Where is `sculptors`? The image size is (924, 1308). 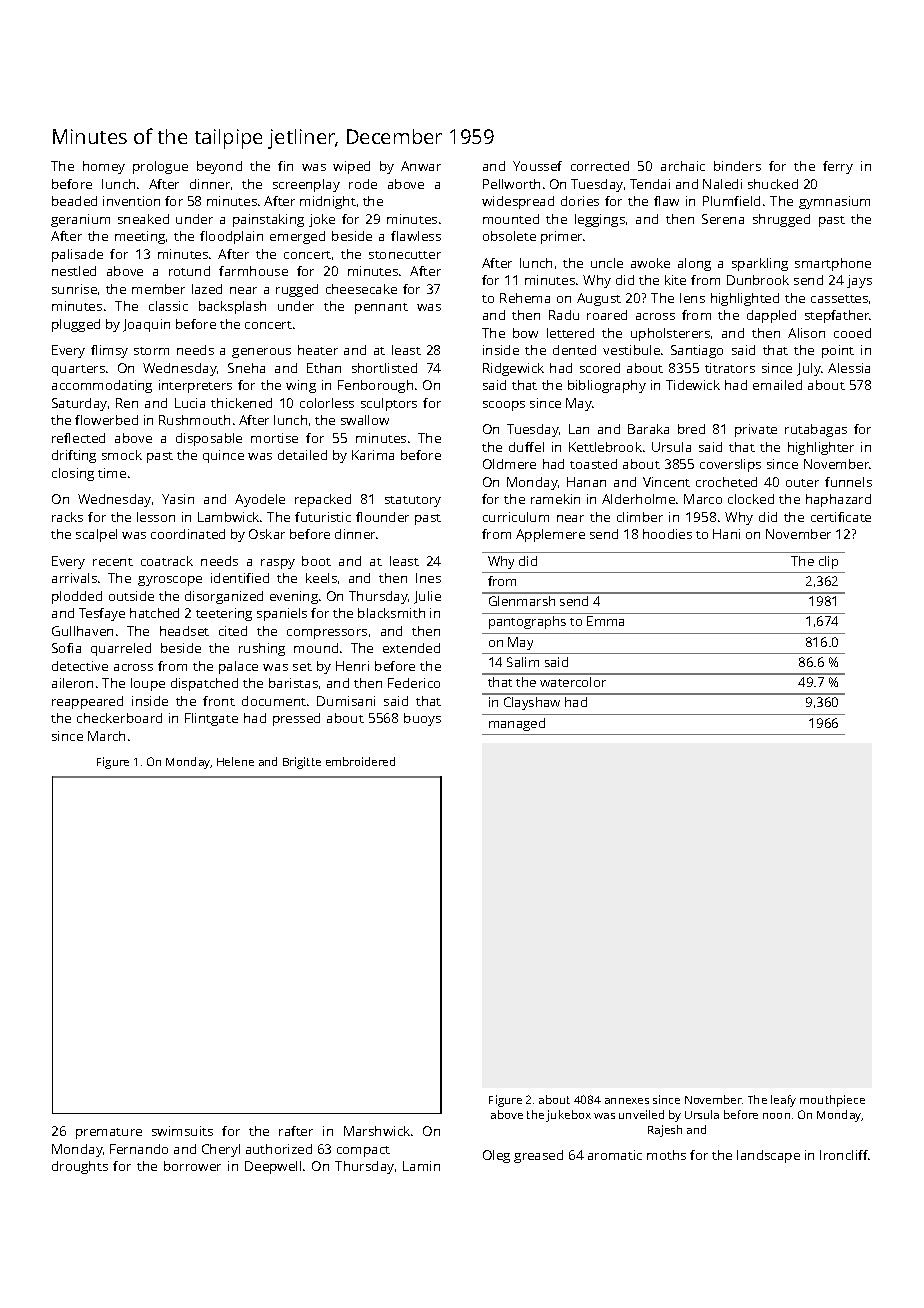
sculptors is located at coordinates (389, 404).
